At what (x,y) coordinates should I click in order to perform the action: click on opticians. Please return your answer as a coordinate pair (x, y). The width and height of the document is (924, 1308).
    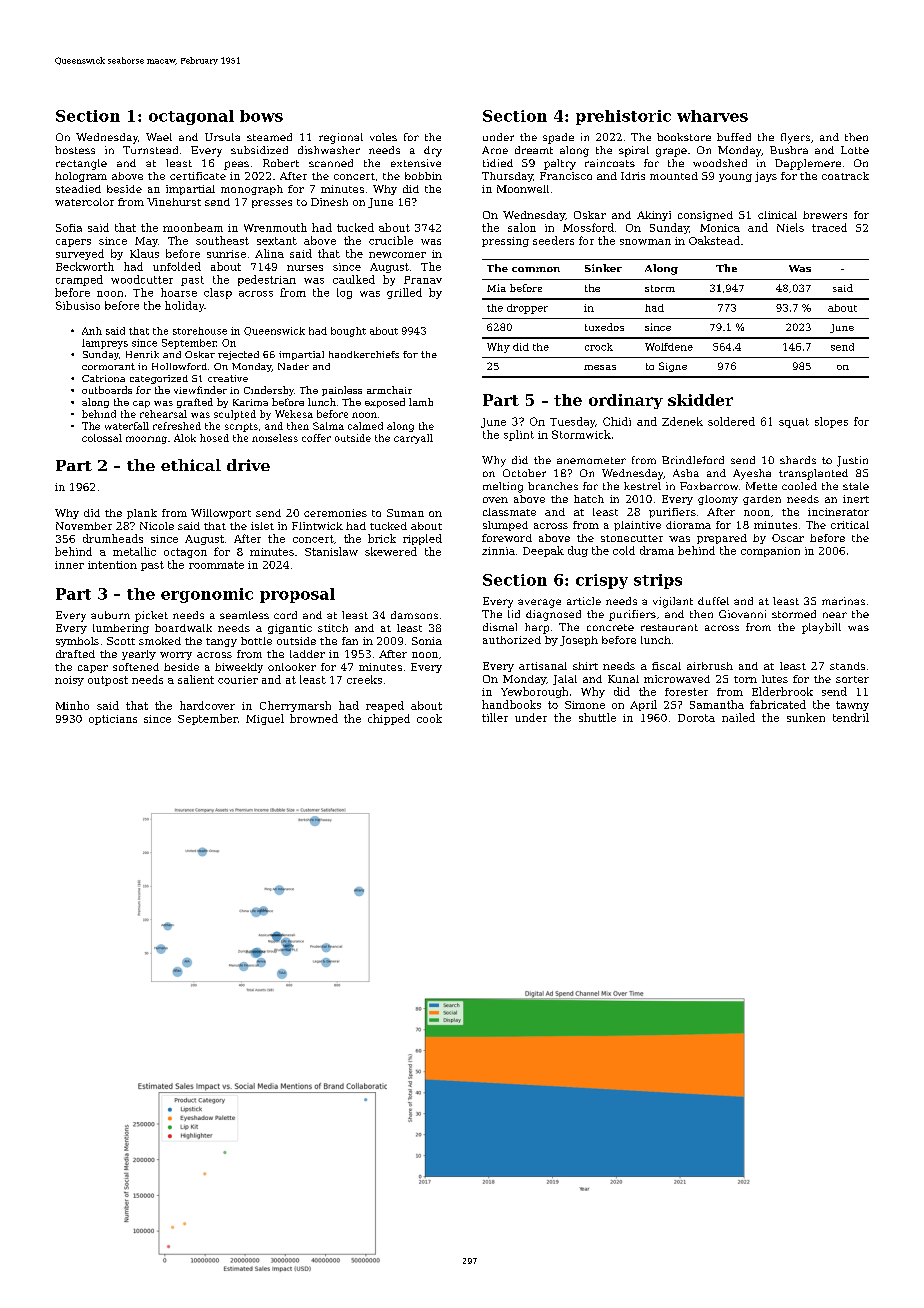
    Looking at the image, I should click on (113, 720).
